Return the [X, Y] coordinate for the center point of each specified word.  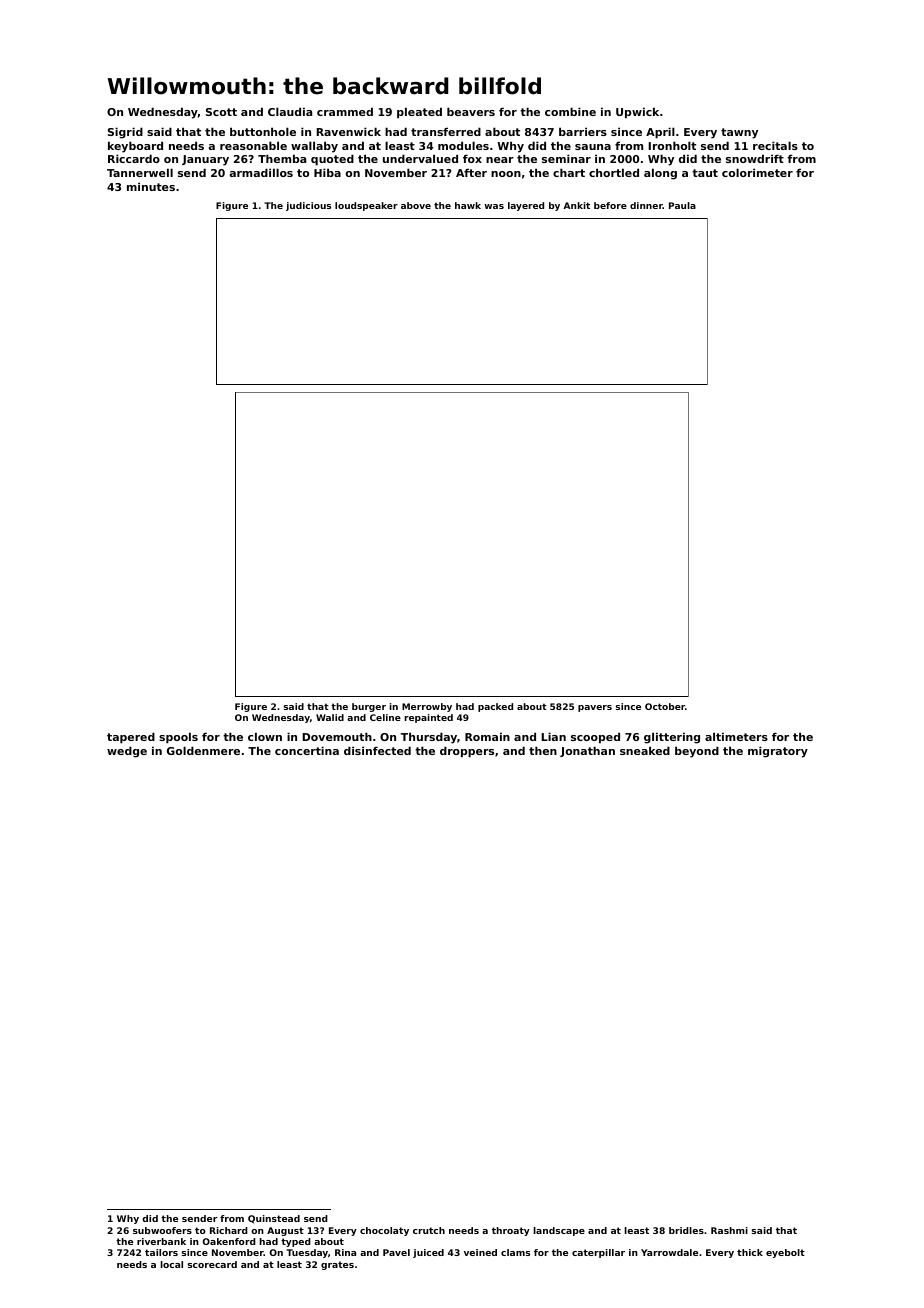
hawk [468, 205]
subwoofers [162, 1230]
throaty [511, 1231]
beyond [697, 752]
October [665, 706]
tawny [739, 133]
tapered [131, 738]
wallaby [314, 147]
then [543, 750]
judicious [308, 206]
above [416, 205]
